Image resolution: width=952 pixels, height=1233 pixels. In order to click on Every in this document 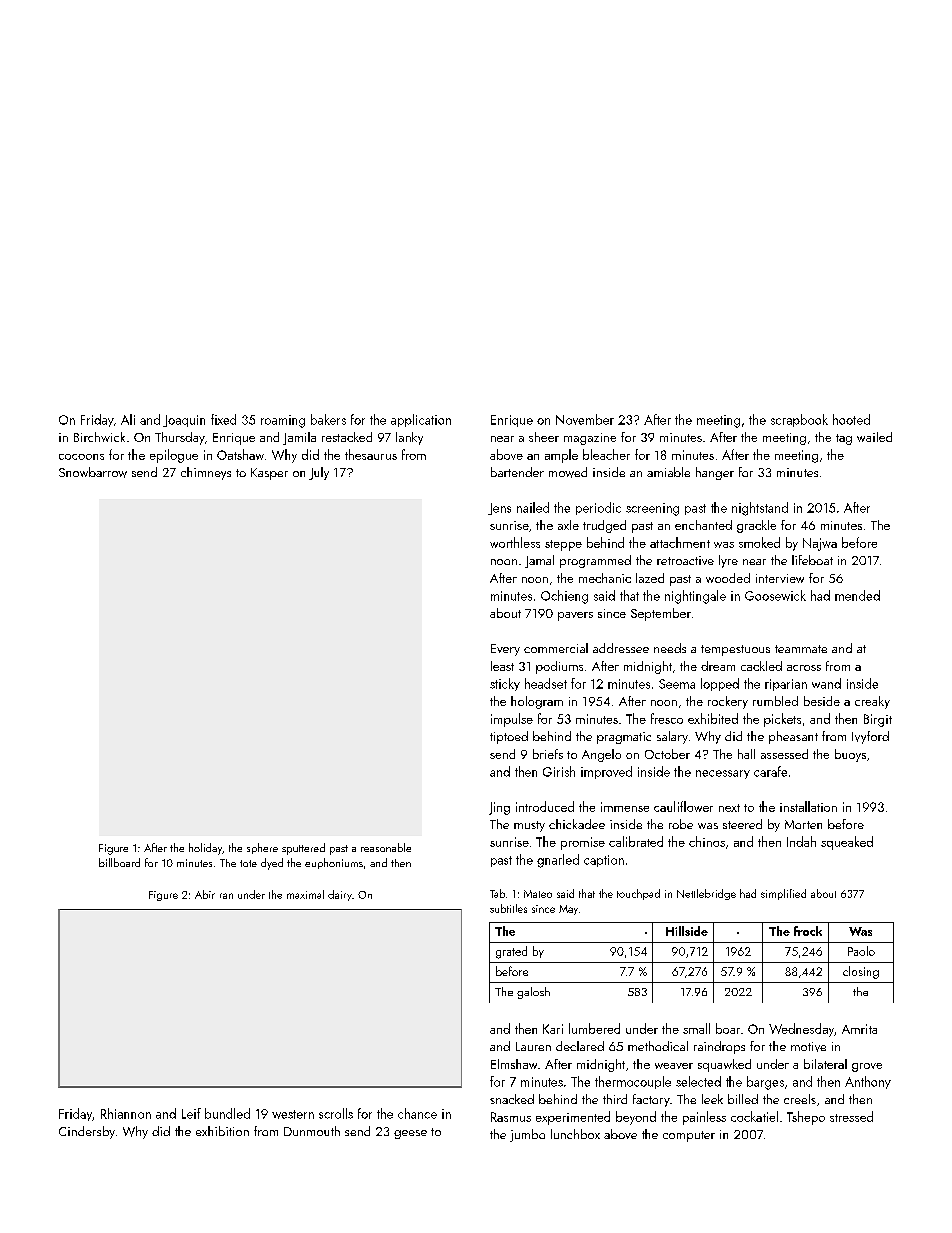, I will do `click(505, 650)`.
